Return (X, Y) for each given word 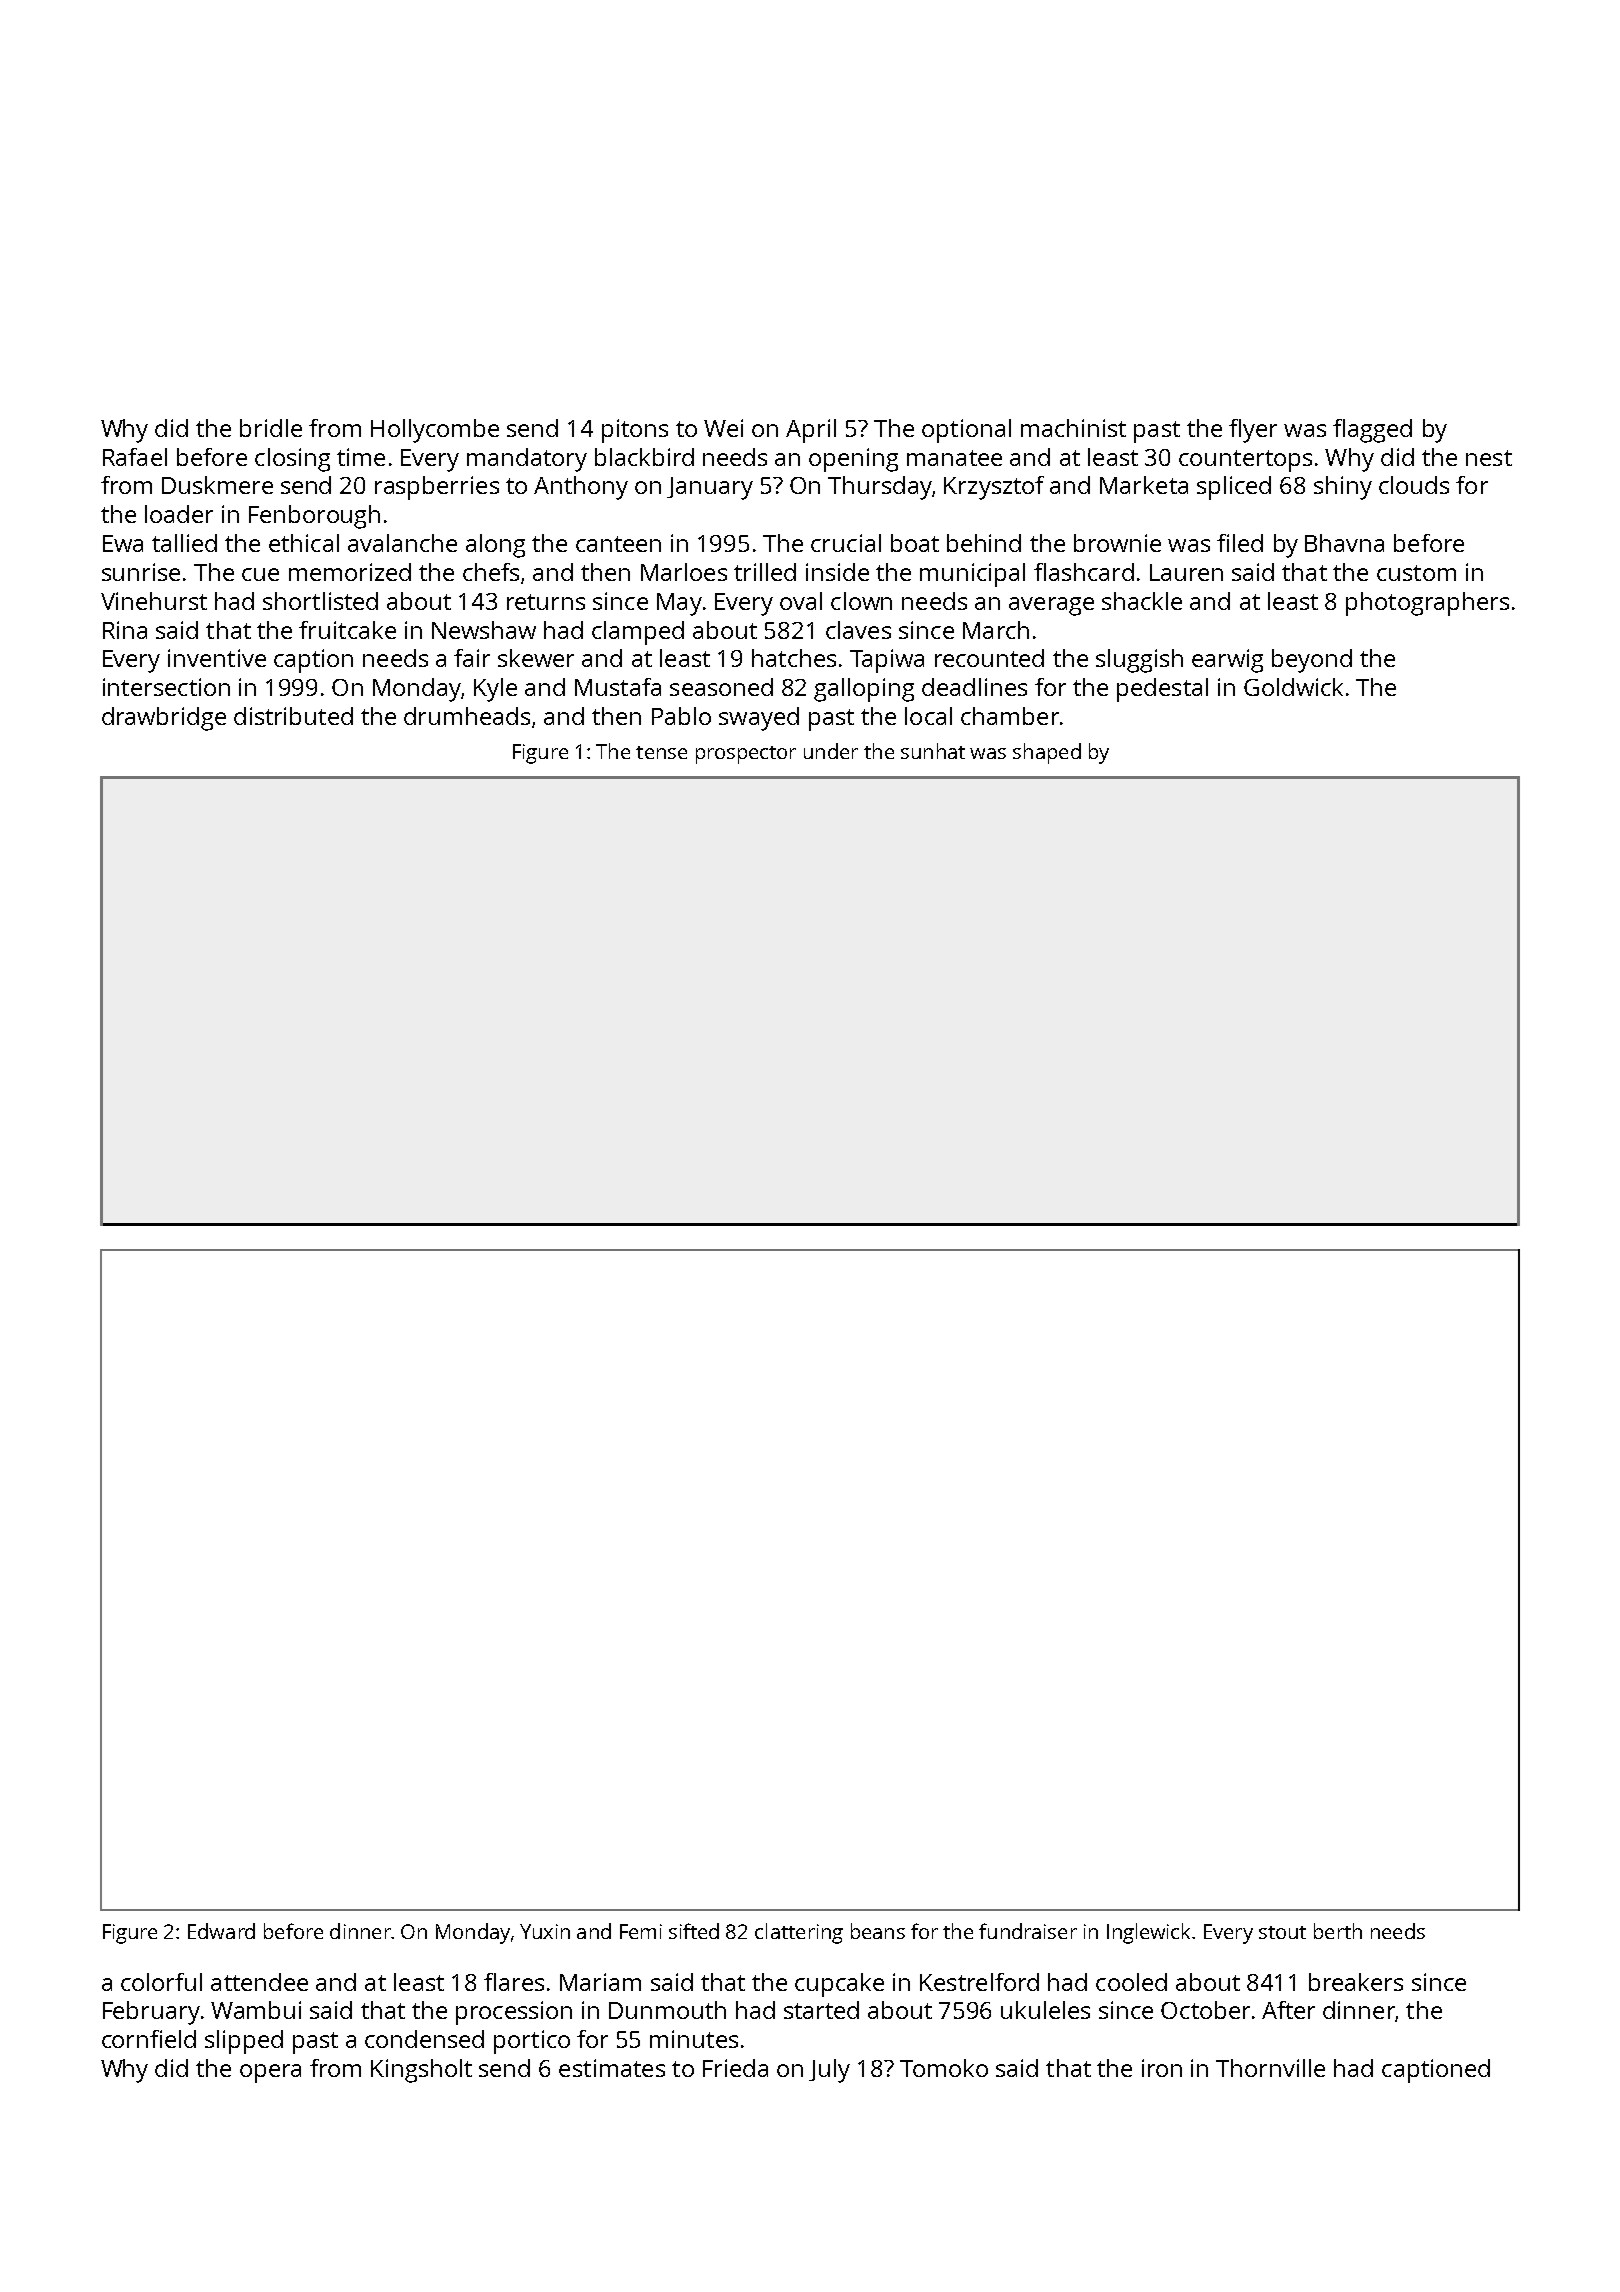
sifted (694, 1931)
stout (1282, 1932)
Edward (221, 1931)
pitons (635, 431)
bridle (271, 428)
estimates (612, 2068)
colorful (161, 1982)
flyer (1253, 431)
